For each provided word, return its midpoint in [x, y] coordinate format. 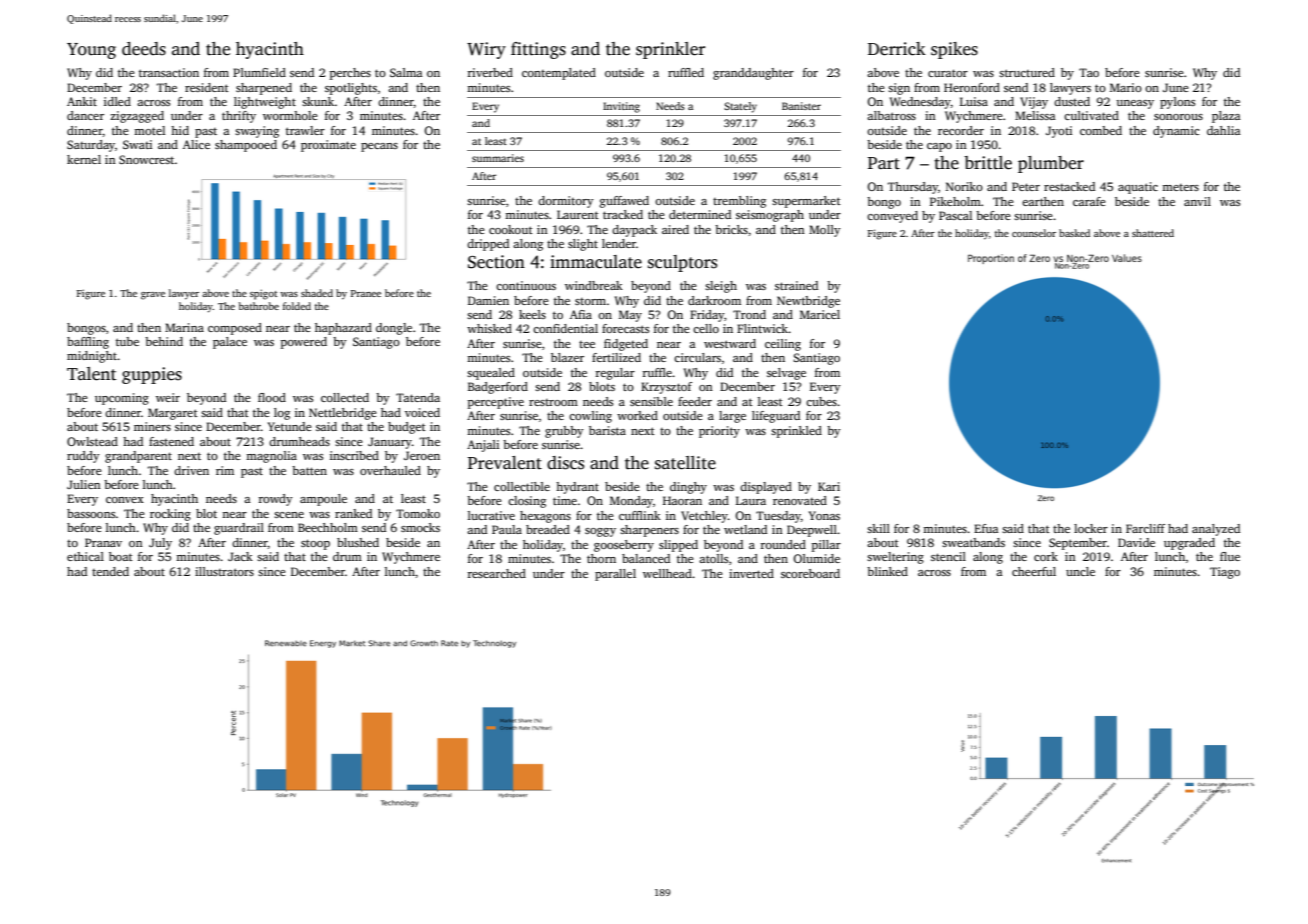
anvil [1197, 201]
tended [110, 571]
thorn [601, 558]
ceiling [783, 345]
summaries [498, 158]
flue [1230, 556]
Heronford [972, 87]
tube [127, 341]
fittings [538, 50]
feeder [695, 401]
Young [91, 51]
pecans [379, 147]
